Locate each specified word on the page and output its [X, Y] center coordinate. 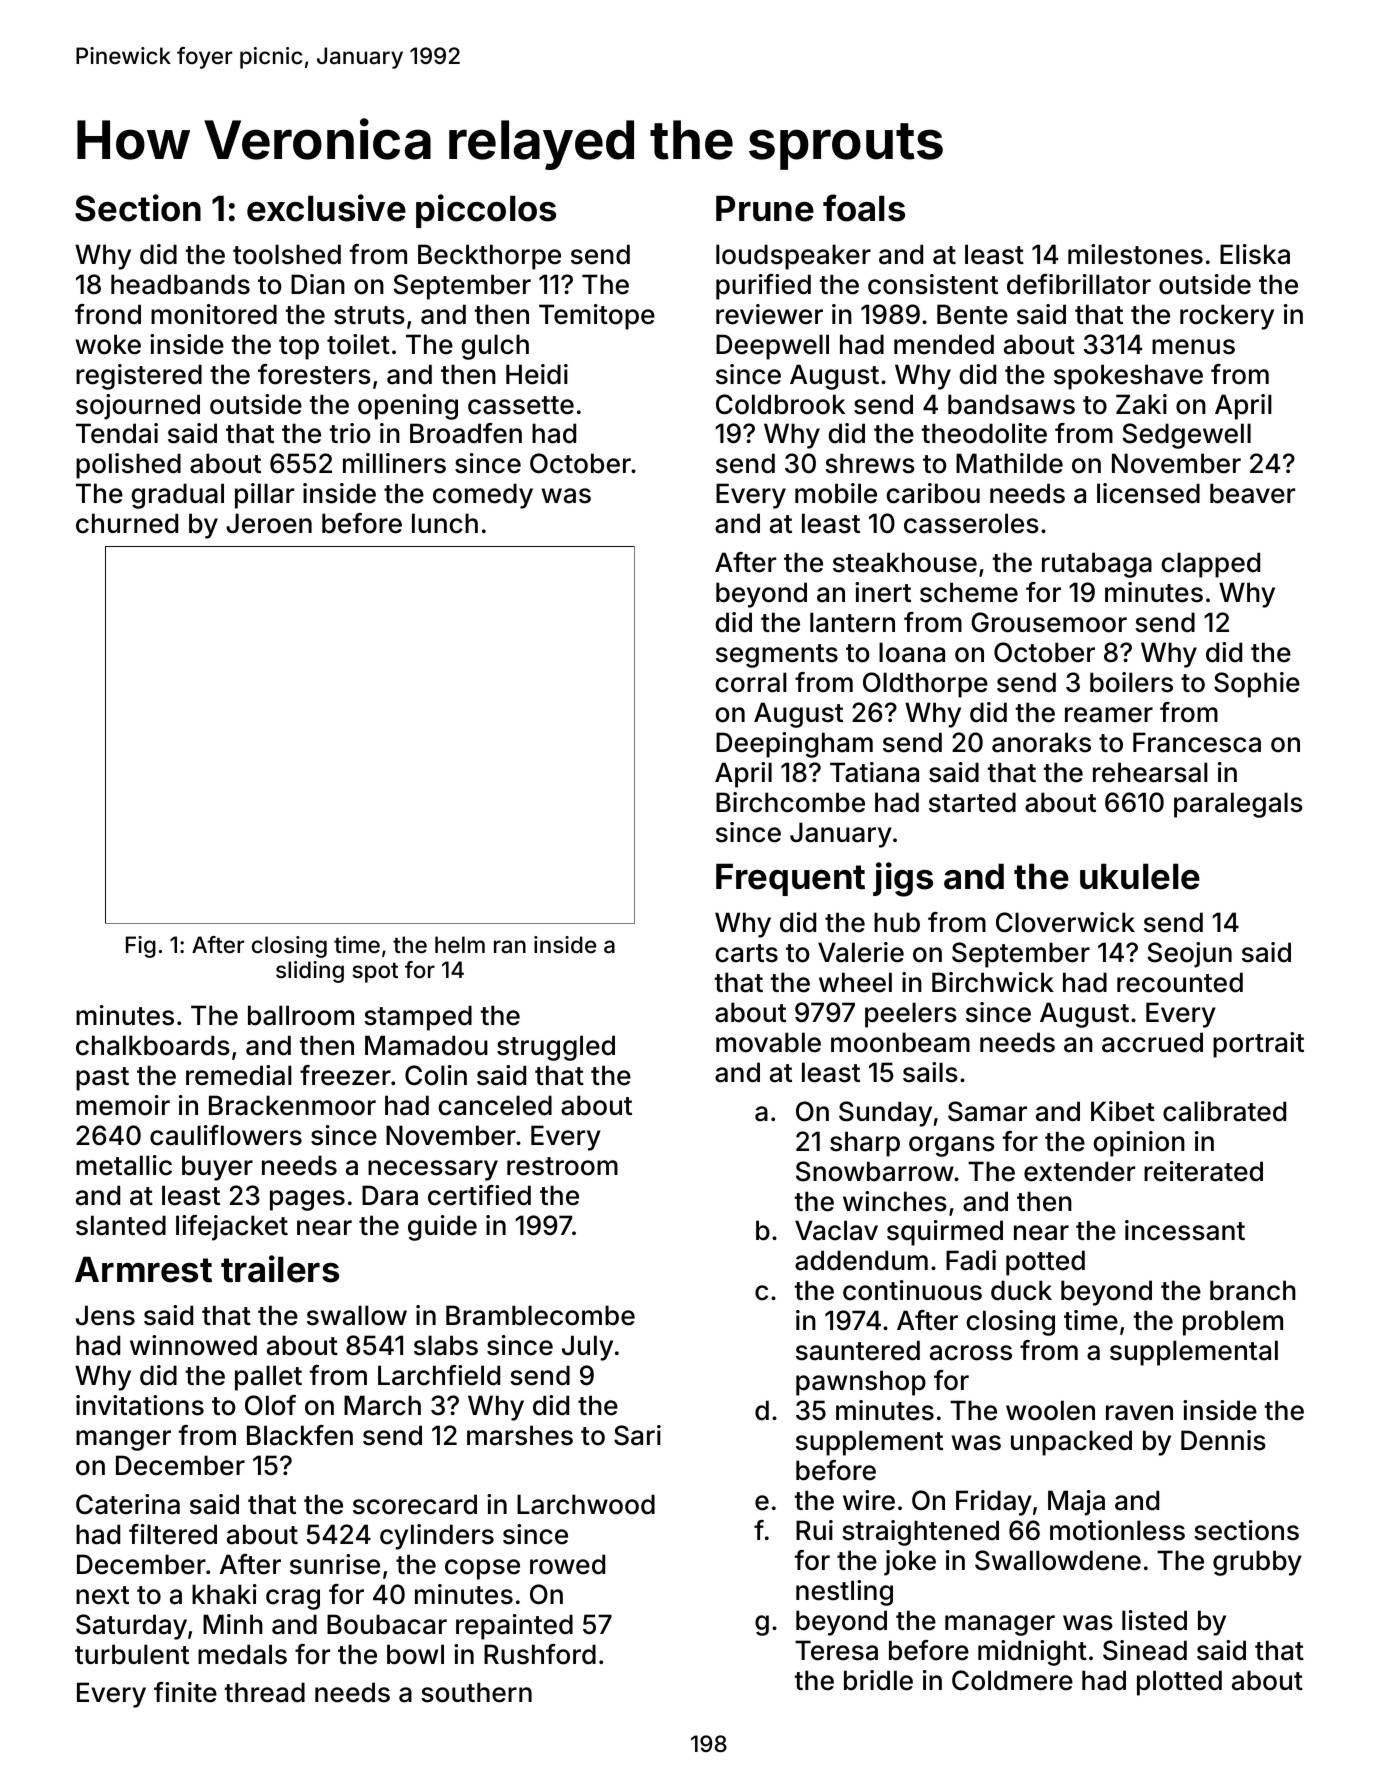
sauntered [858, 1350]
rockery [1227, 317]
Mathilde [1009, 463]
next [102, 1595]
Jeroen [269, 523]
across [971, 1353]
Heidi [537, 374]
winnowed [193, 1345]
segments [777, 656]
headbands [180, 284]
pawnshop [861, 1383]
